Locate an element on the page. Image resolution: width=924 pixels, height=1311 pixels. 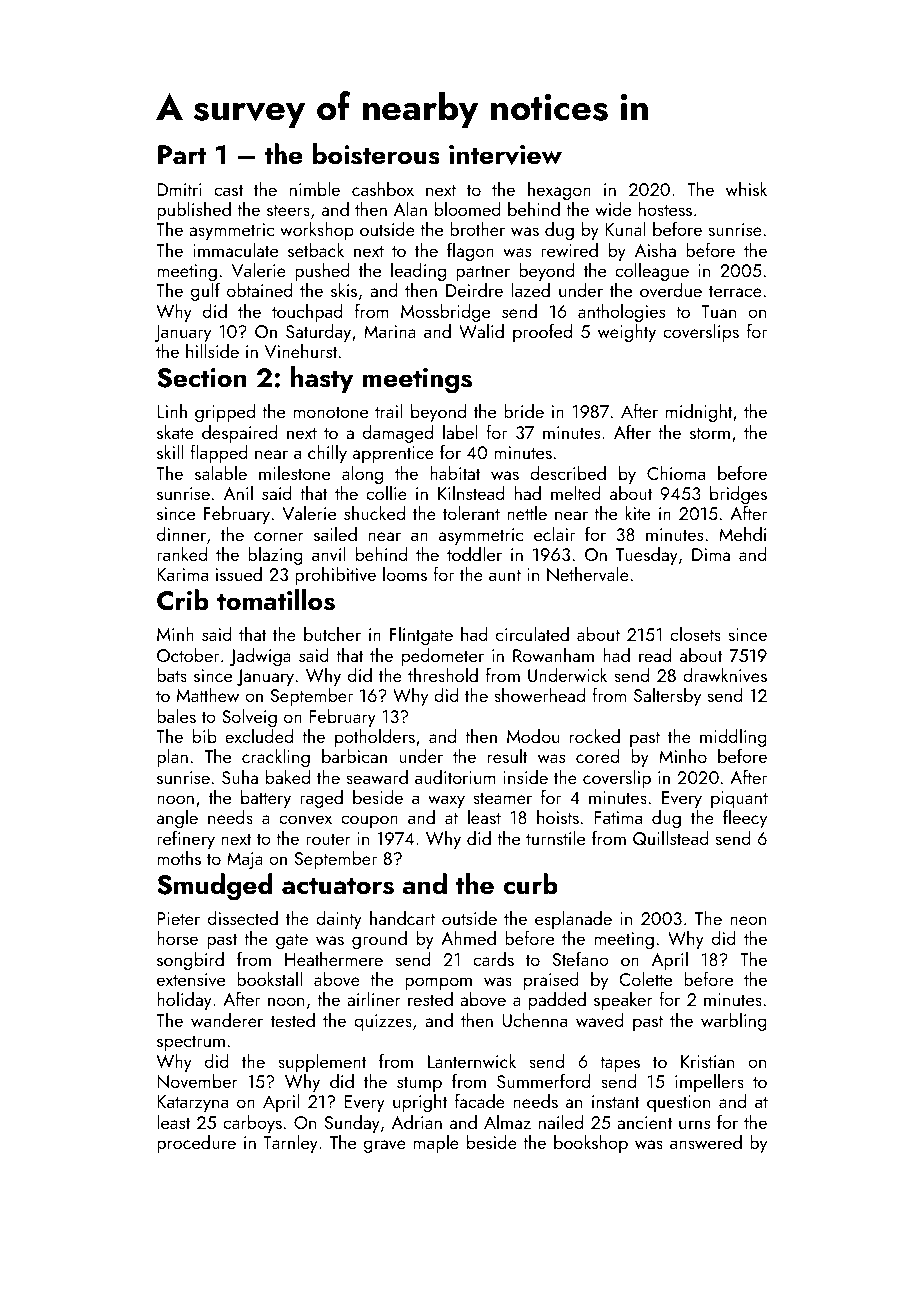
piquant is located at coordinates (739, 800).
